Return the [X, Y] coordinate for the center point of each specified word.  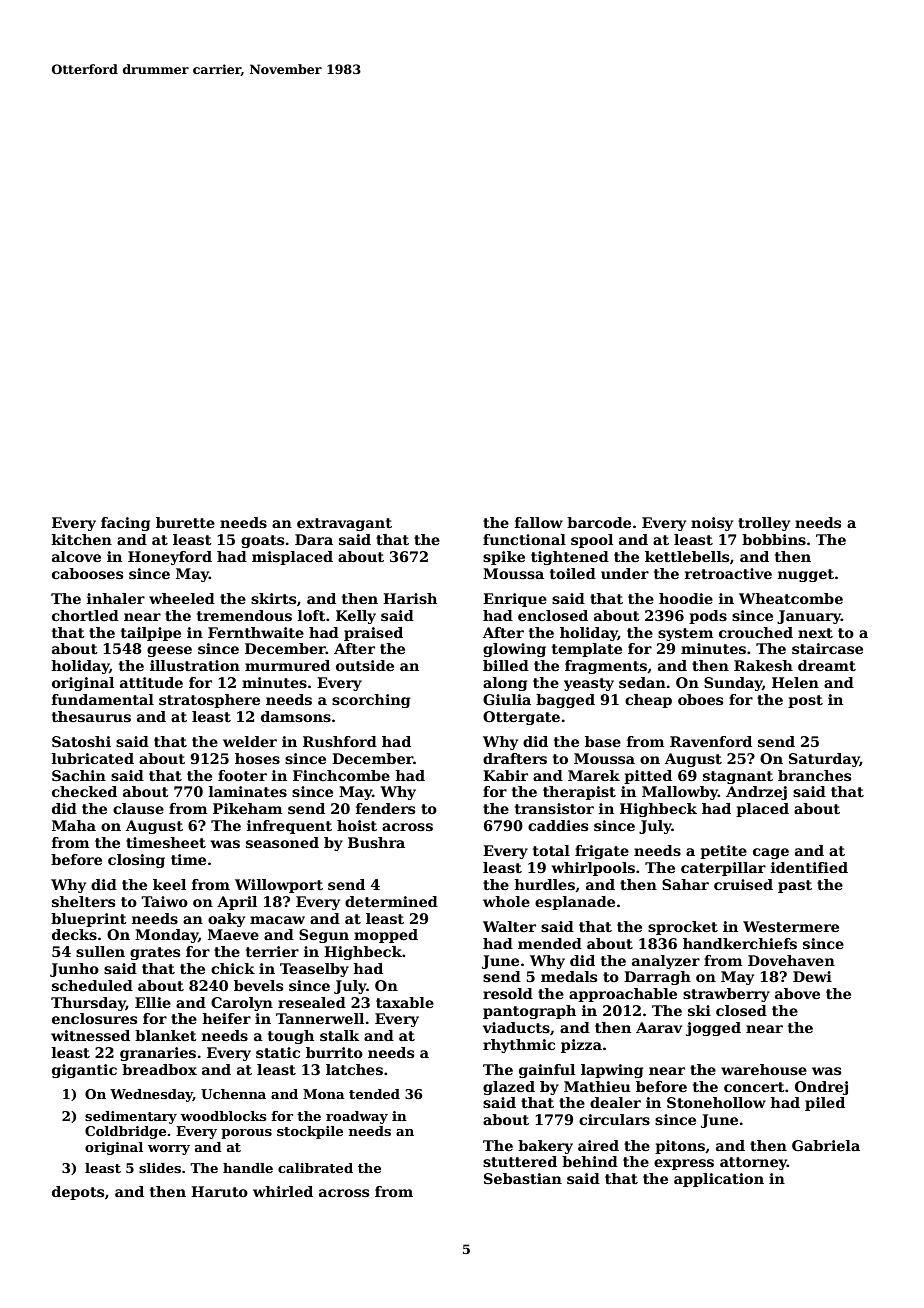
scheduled [92, 985]
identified [809, 867]
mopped [386, 936]
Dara [314, 539]
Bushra [376, 842]
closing [136, 861]
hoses [257, 758]
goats [262, 541]
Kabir [505, 775]
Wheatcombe [791, 598]
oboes [700, 699]
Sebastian [523, 1178]
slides [160, 1168]
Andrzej [756, 793]
